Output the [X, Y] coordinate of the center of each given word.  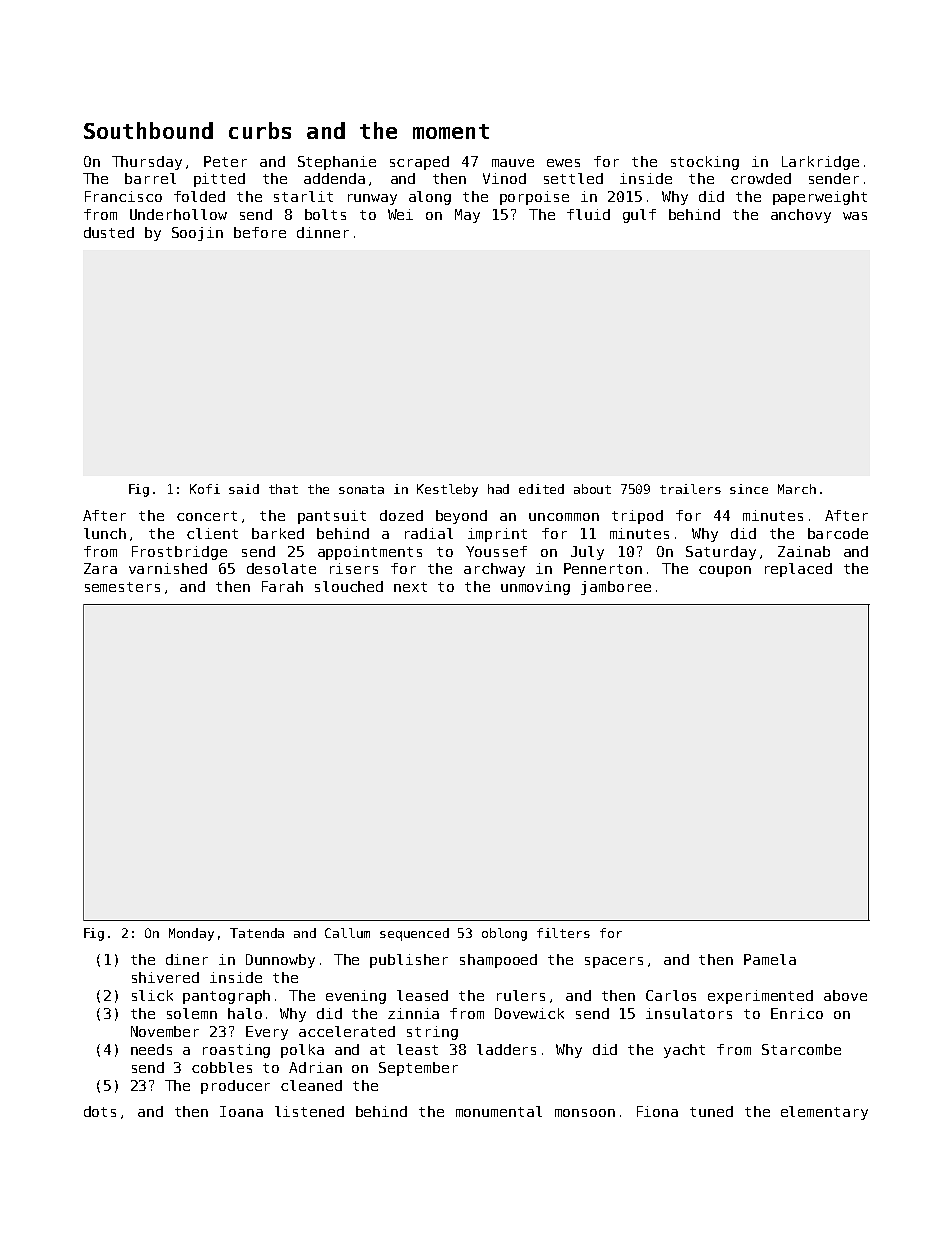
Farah [282, 586]
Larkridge [820, 163]
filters [563, 933]
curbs [260, 130]
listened [309, 1111]
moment [451, 131]
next [410, 587]
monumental [499, 1111]
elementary [824, 1113]
